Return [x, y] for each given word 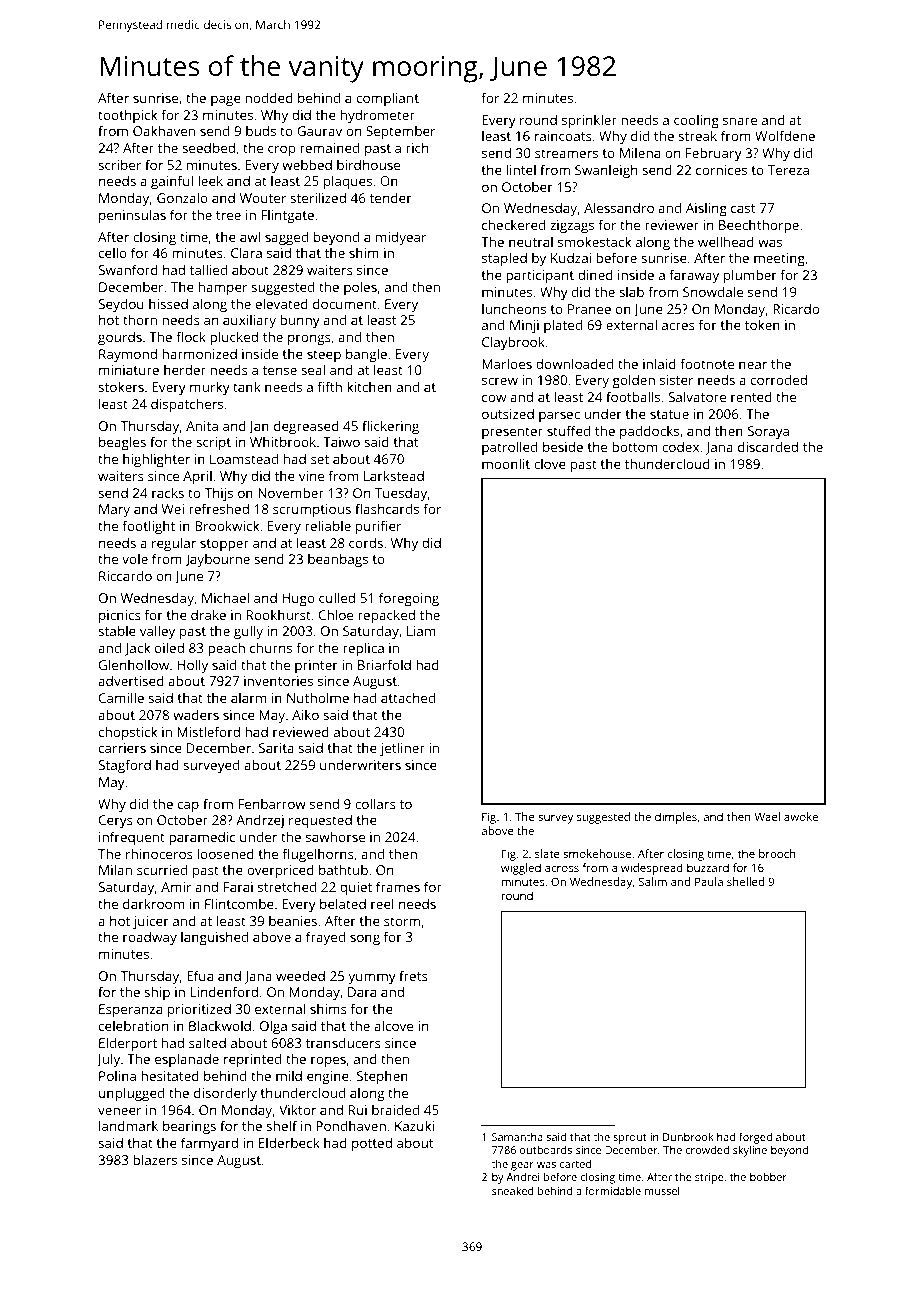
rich [417, 147]
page [226, 100]
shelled [745, 881]
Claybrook [513, 343]
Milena [640, 153]
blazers [155, 1159]
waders [196, 715]
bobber [768, 1177]
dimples [676, 818]
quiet [356, 888]
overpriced [280, 872]
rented [751, 397]
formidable [613, 1190]
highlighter [156, 460]
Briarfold [384, 664]
